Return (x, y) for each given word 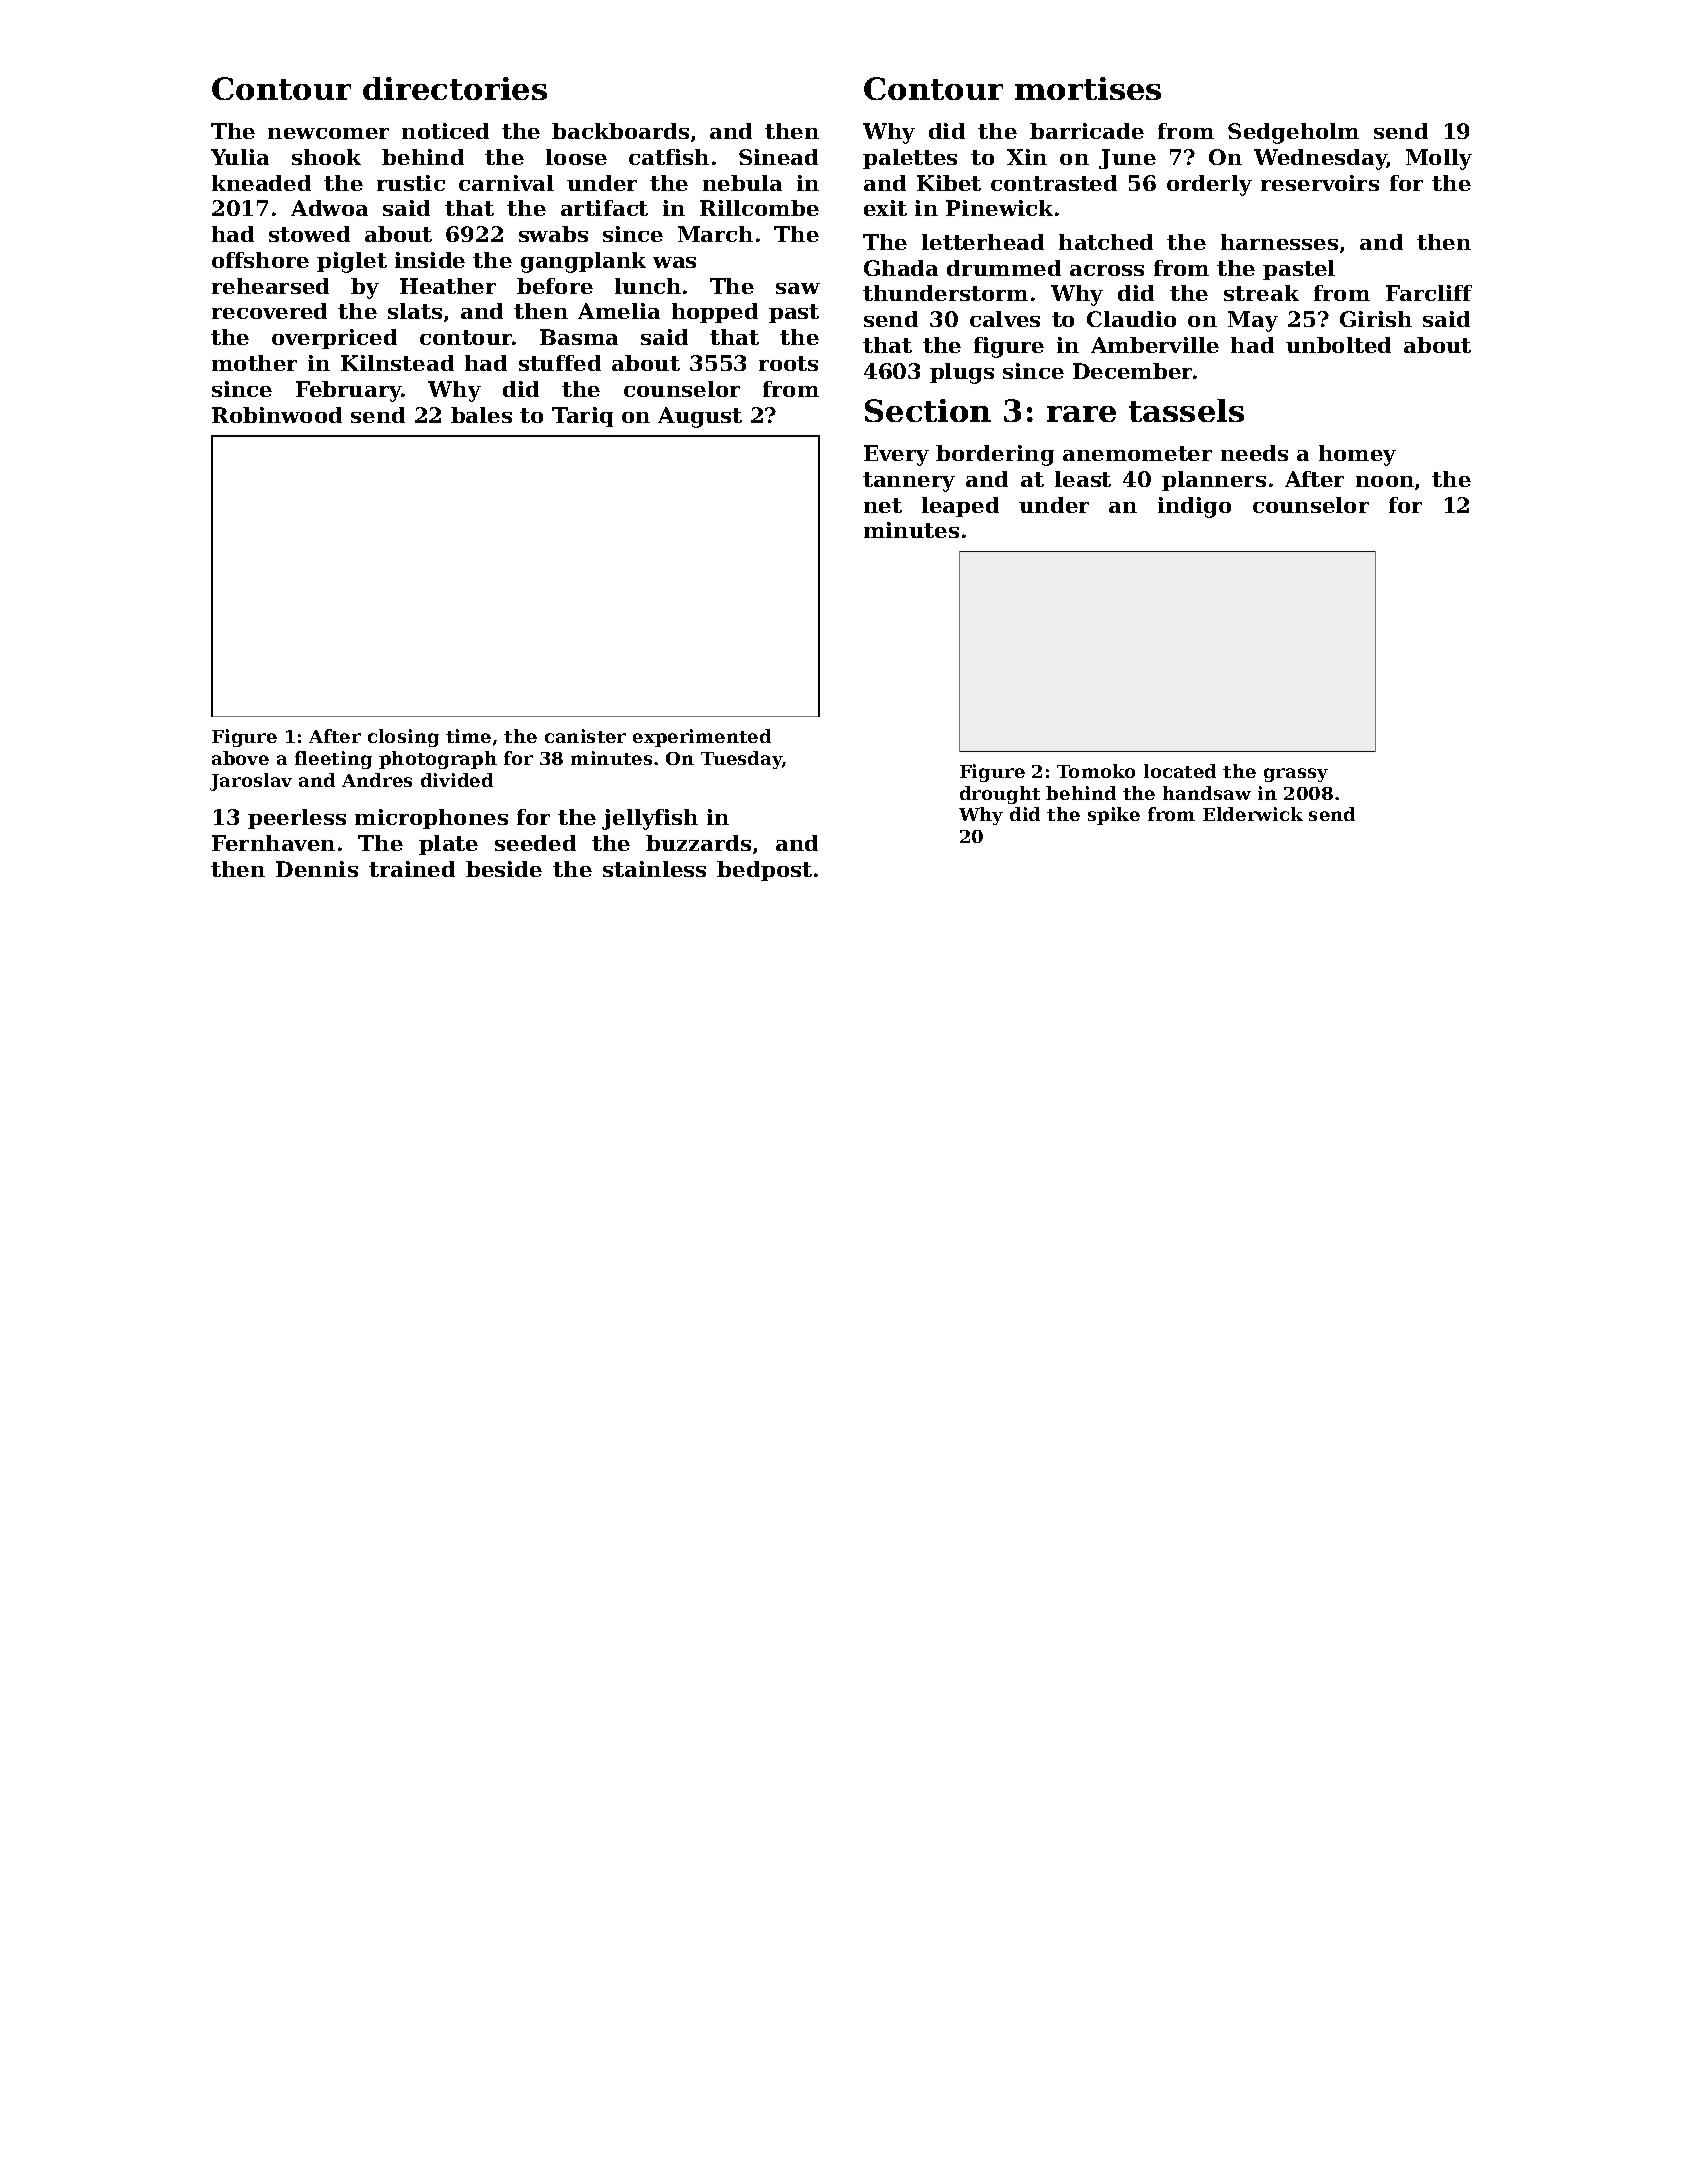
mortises (1088, 88)
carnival (506, 183)
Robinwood (277, 415)
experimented (702, 738)
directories (455, 88)
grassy (1296, 775)
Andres (377, 780)
